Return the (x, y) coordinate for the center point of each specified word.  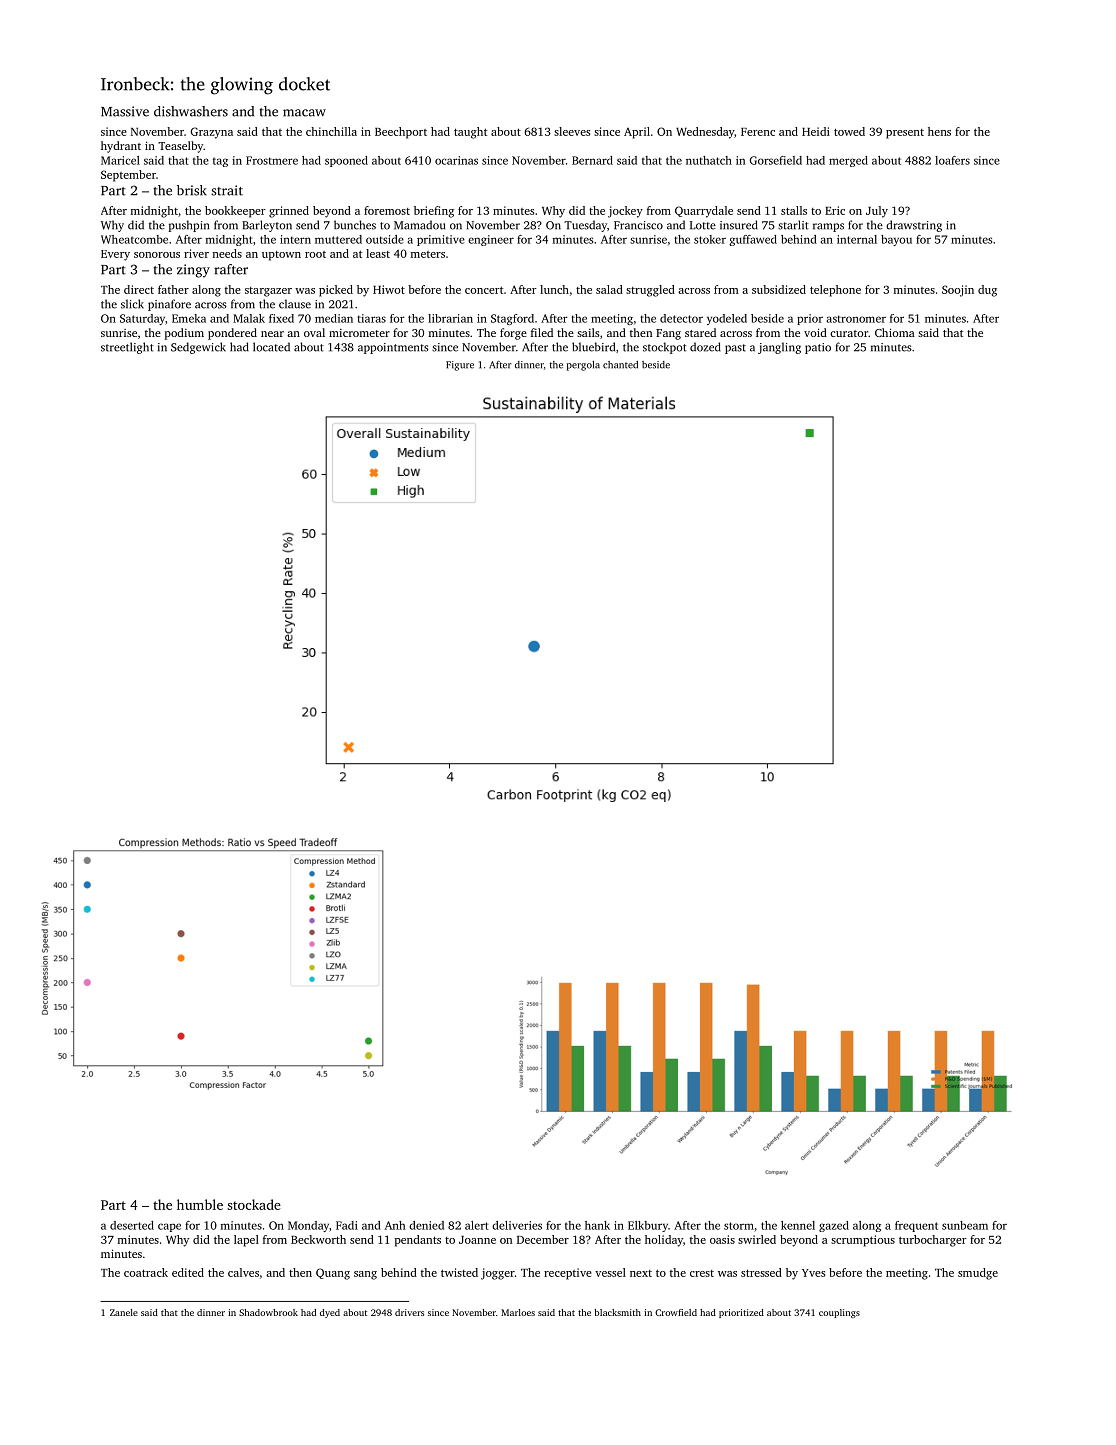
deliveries (517, 1225)
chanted (620, 365)
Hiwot (389, 289)
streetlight (127, 348)
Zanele (124, 1312)
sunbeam (965, 1225)
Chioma (895, 332)
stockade (254, 1204)
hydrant (121, 147)
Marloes (518, 1312)
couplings (839, 1313)
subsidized (779, 289)
